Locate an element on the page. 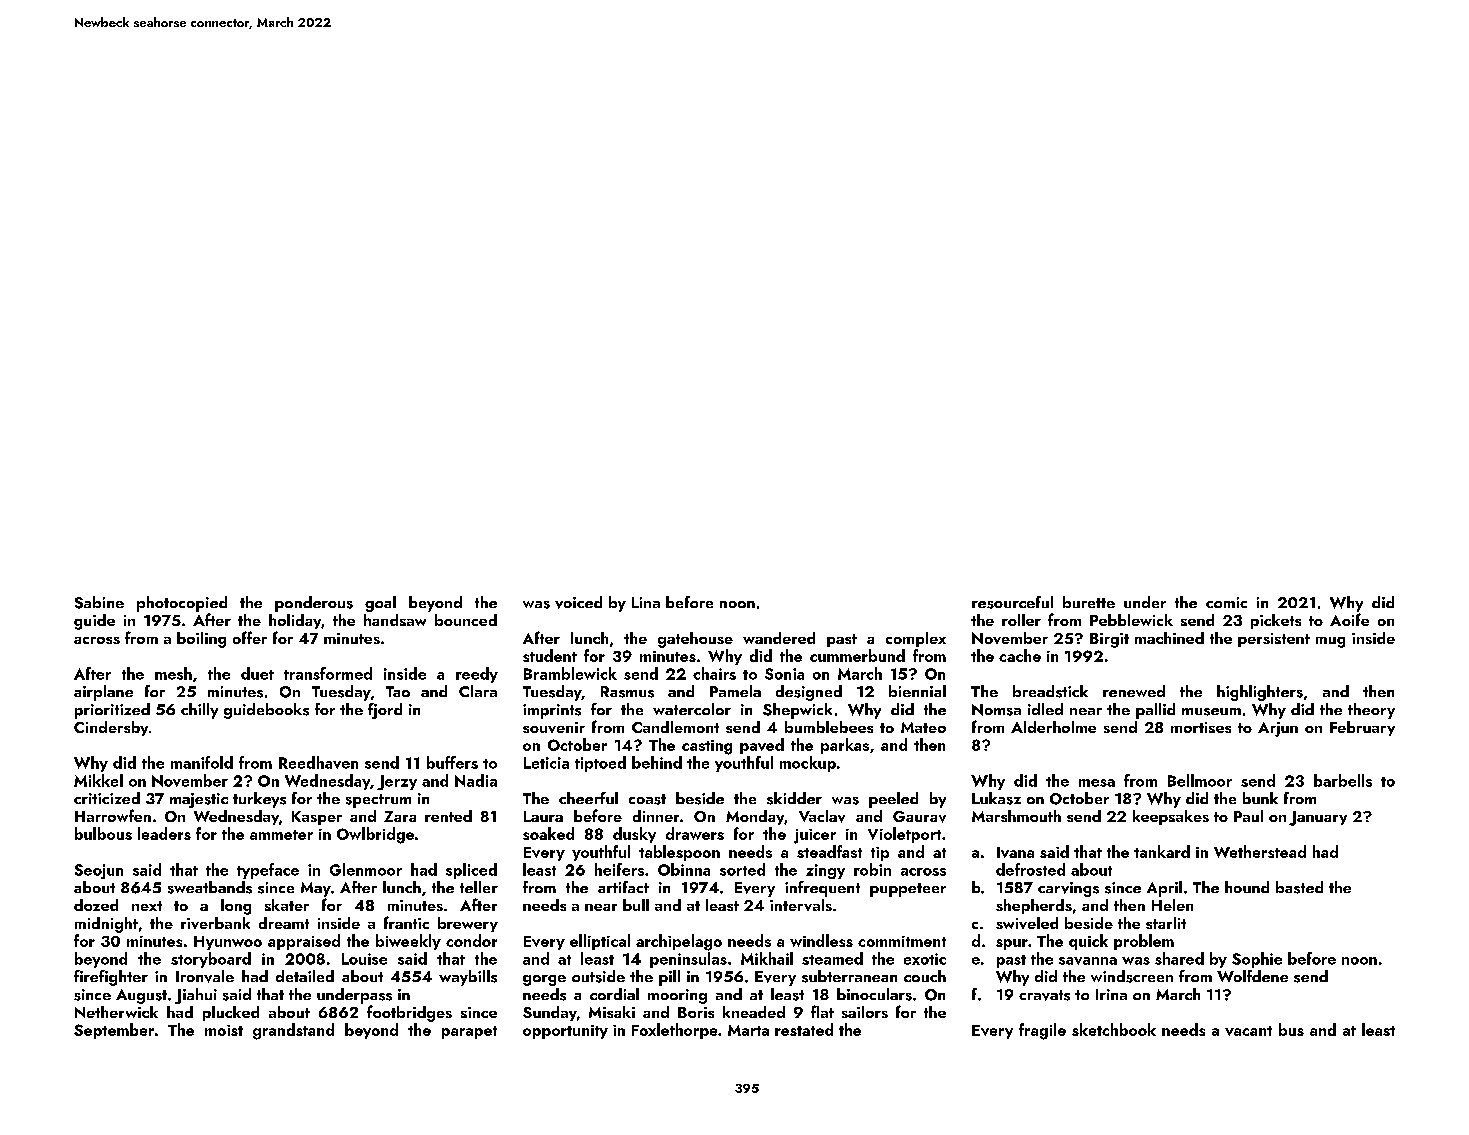 Image resolution: width=1469 pixels, height=1135 pixels. restated is located at coordinates (804, 1029).
